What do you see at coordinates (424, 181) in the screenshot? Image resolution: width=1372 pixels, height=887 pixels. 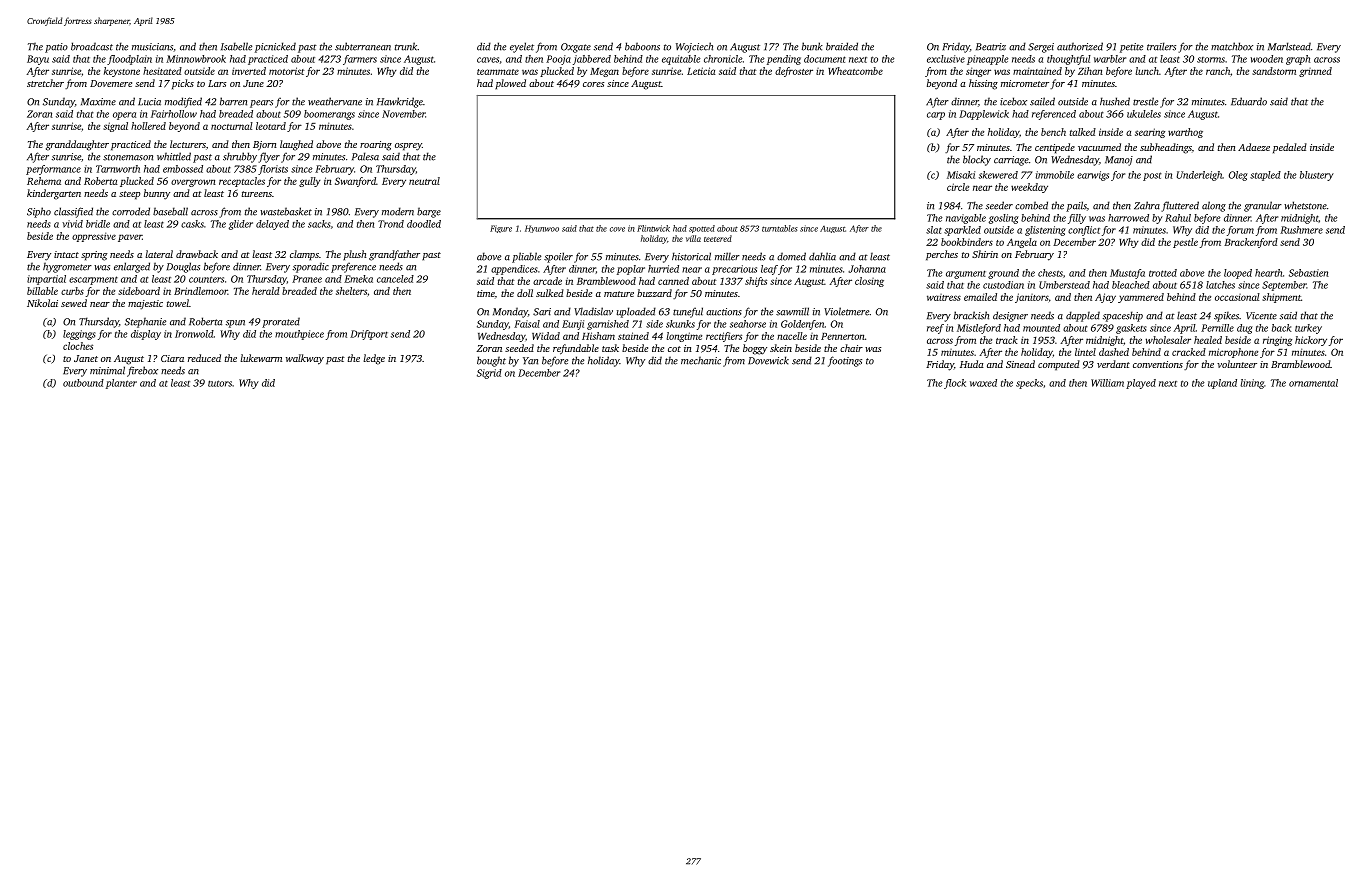 I see `neutral` at bounding box center [424, 181].
